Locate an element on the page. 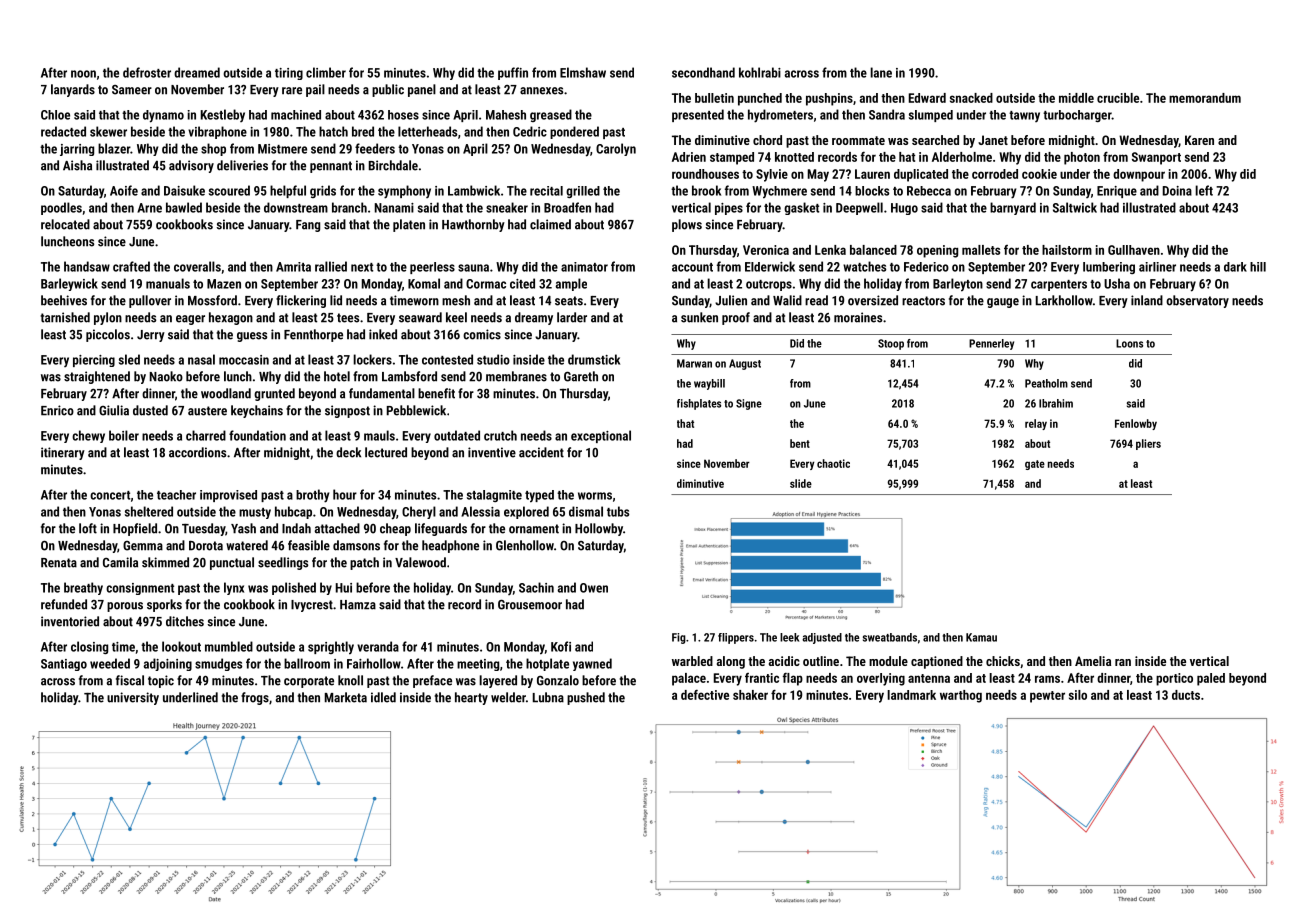  Sameer is located at coordinates (132, 90).
